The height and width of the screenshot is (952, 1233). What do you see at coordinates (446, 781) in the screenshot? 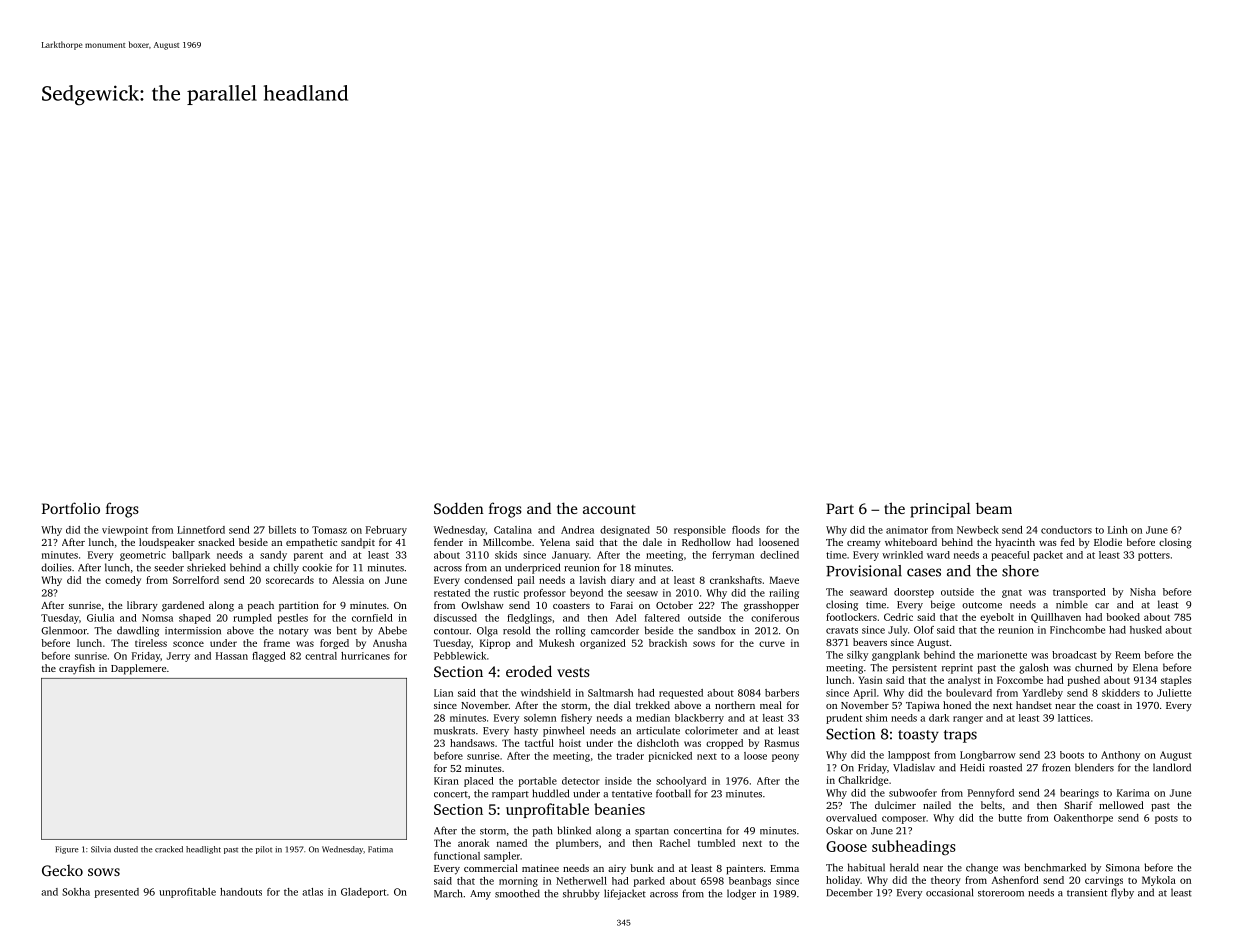
I see `Kiran` at bounding box center [446, 781].
